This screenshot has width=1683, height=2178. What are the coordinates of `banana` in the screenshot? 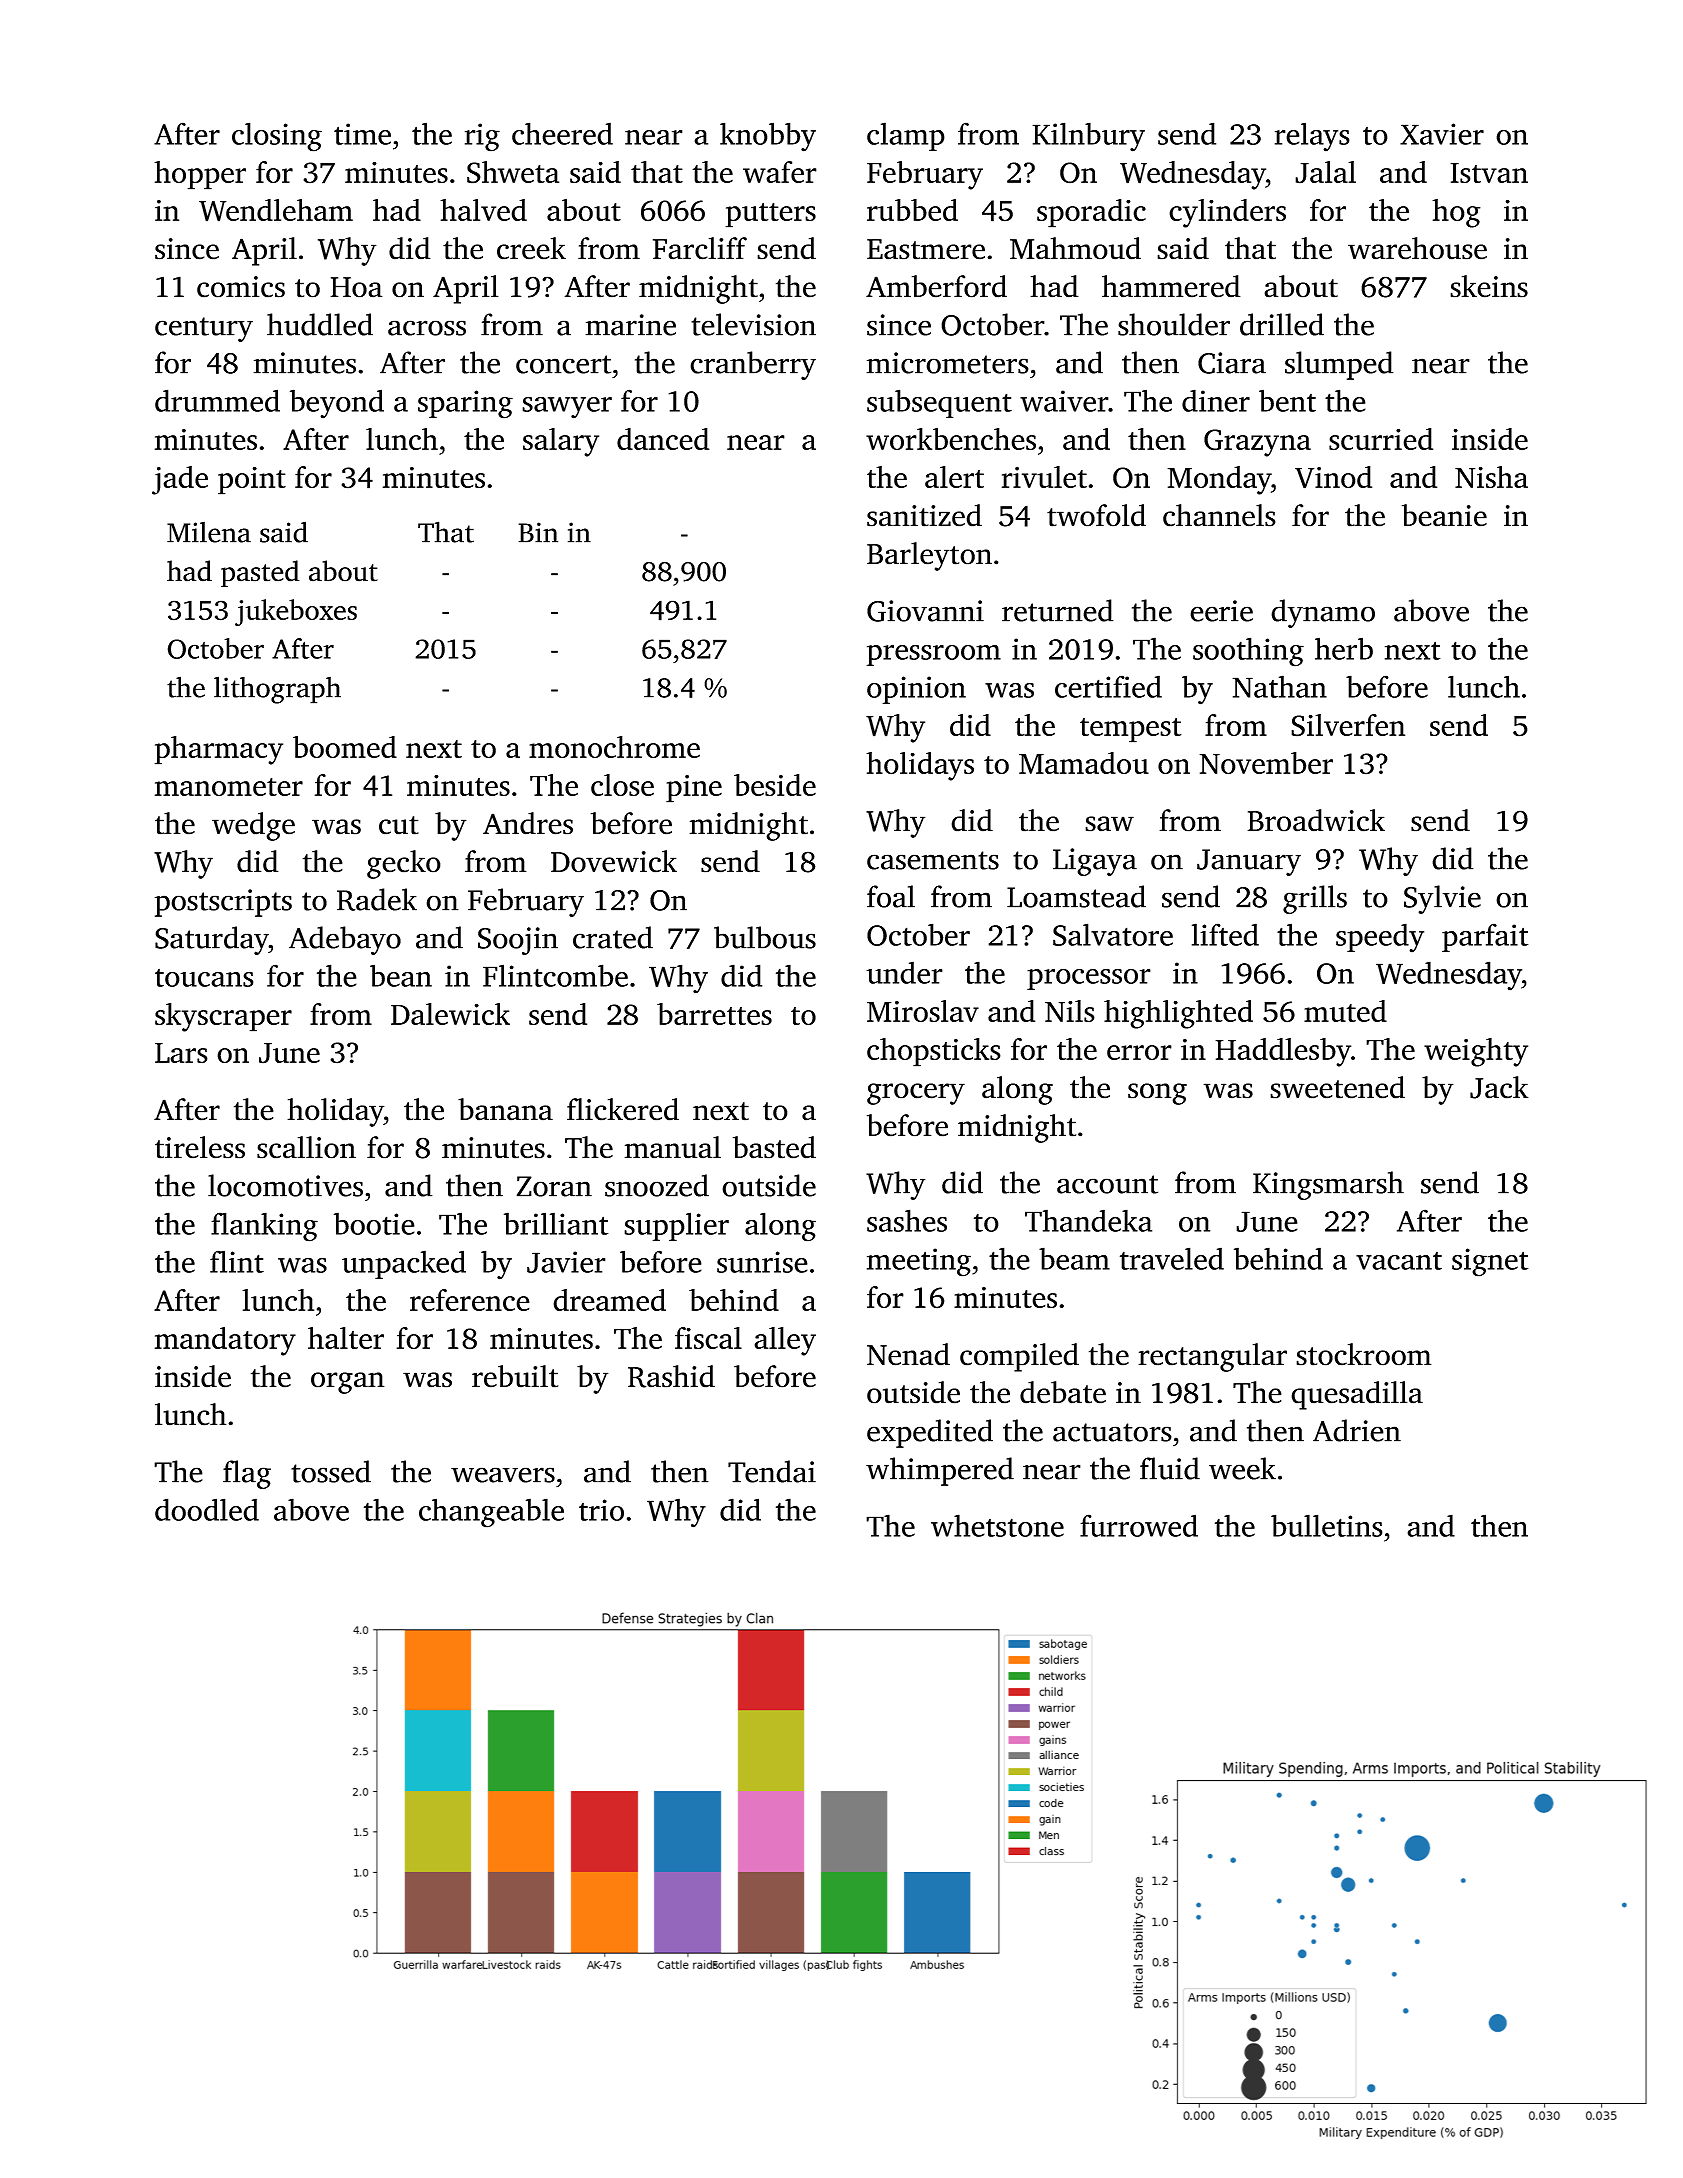 It's located at (505, 1109).
